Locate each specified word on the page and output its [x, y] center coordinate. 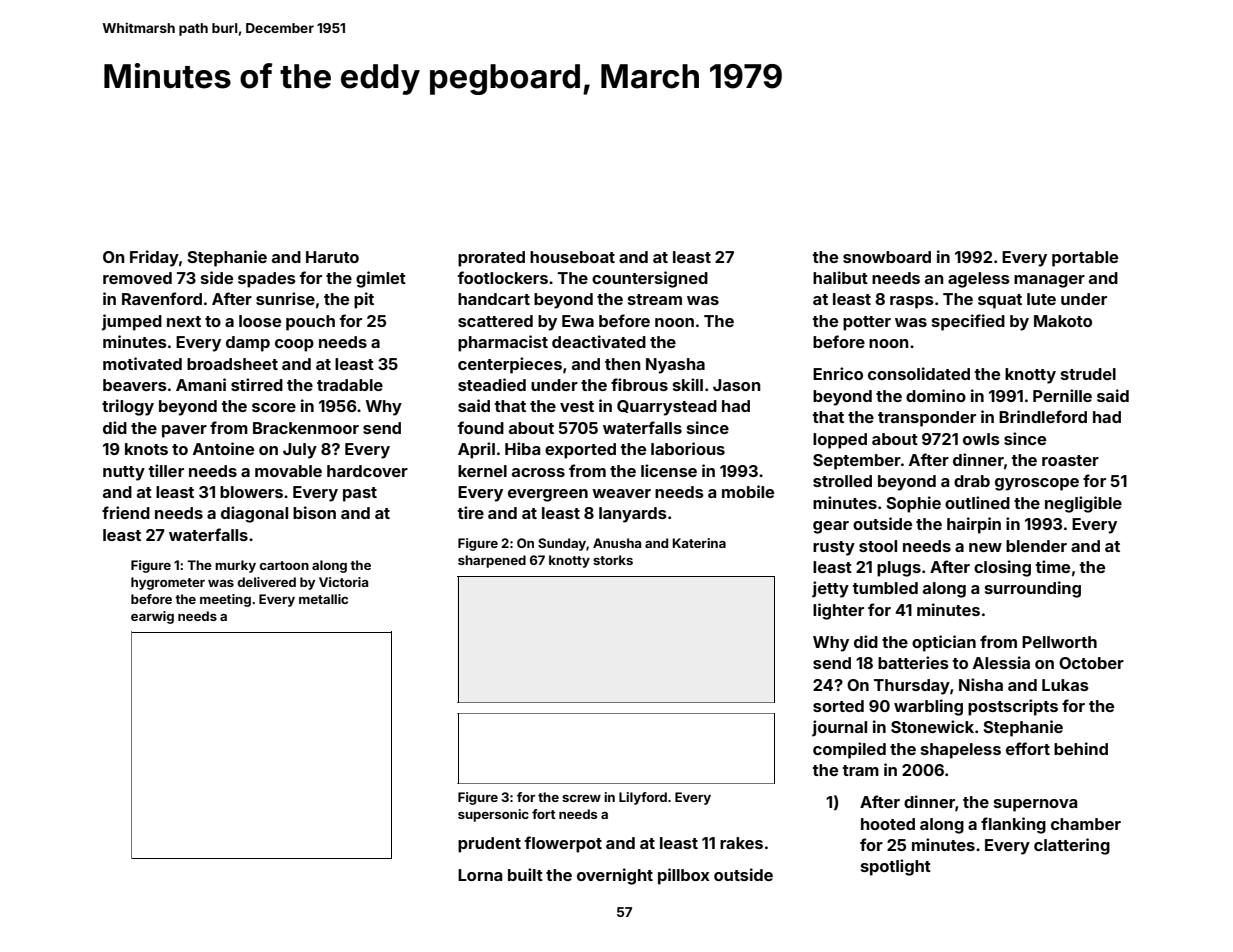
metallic [323, 599]
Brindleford [1043, 416]
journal [839, 728]
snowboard [887, 257]
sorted [838, 706]
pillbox [684, 876]
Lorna [480, 875]
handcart [494, 299]
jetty [830, 589]
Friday [154, 258]
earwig [152, 617]
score [274, 407]
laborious [688, 448]
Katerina [699, 543]
